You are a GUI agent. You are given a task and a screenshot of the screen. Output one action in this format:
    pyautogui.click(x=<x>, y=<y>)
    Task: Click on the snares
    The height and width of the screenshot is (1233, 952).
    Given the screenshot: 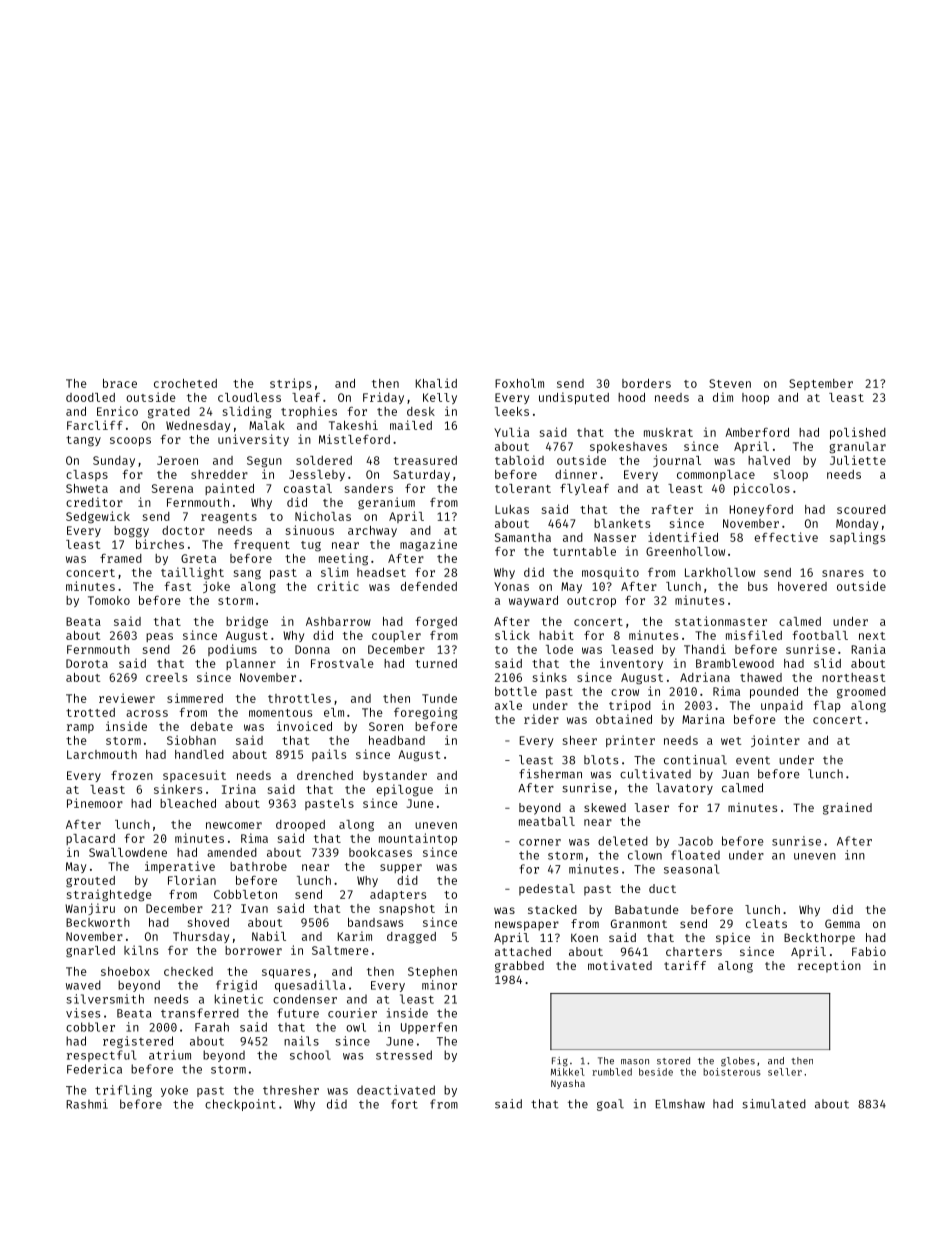 What is the action you would take?
    pyautogui.click(x=843, y=573)
